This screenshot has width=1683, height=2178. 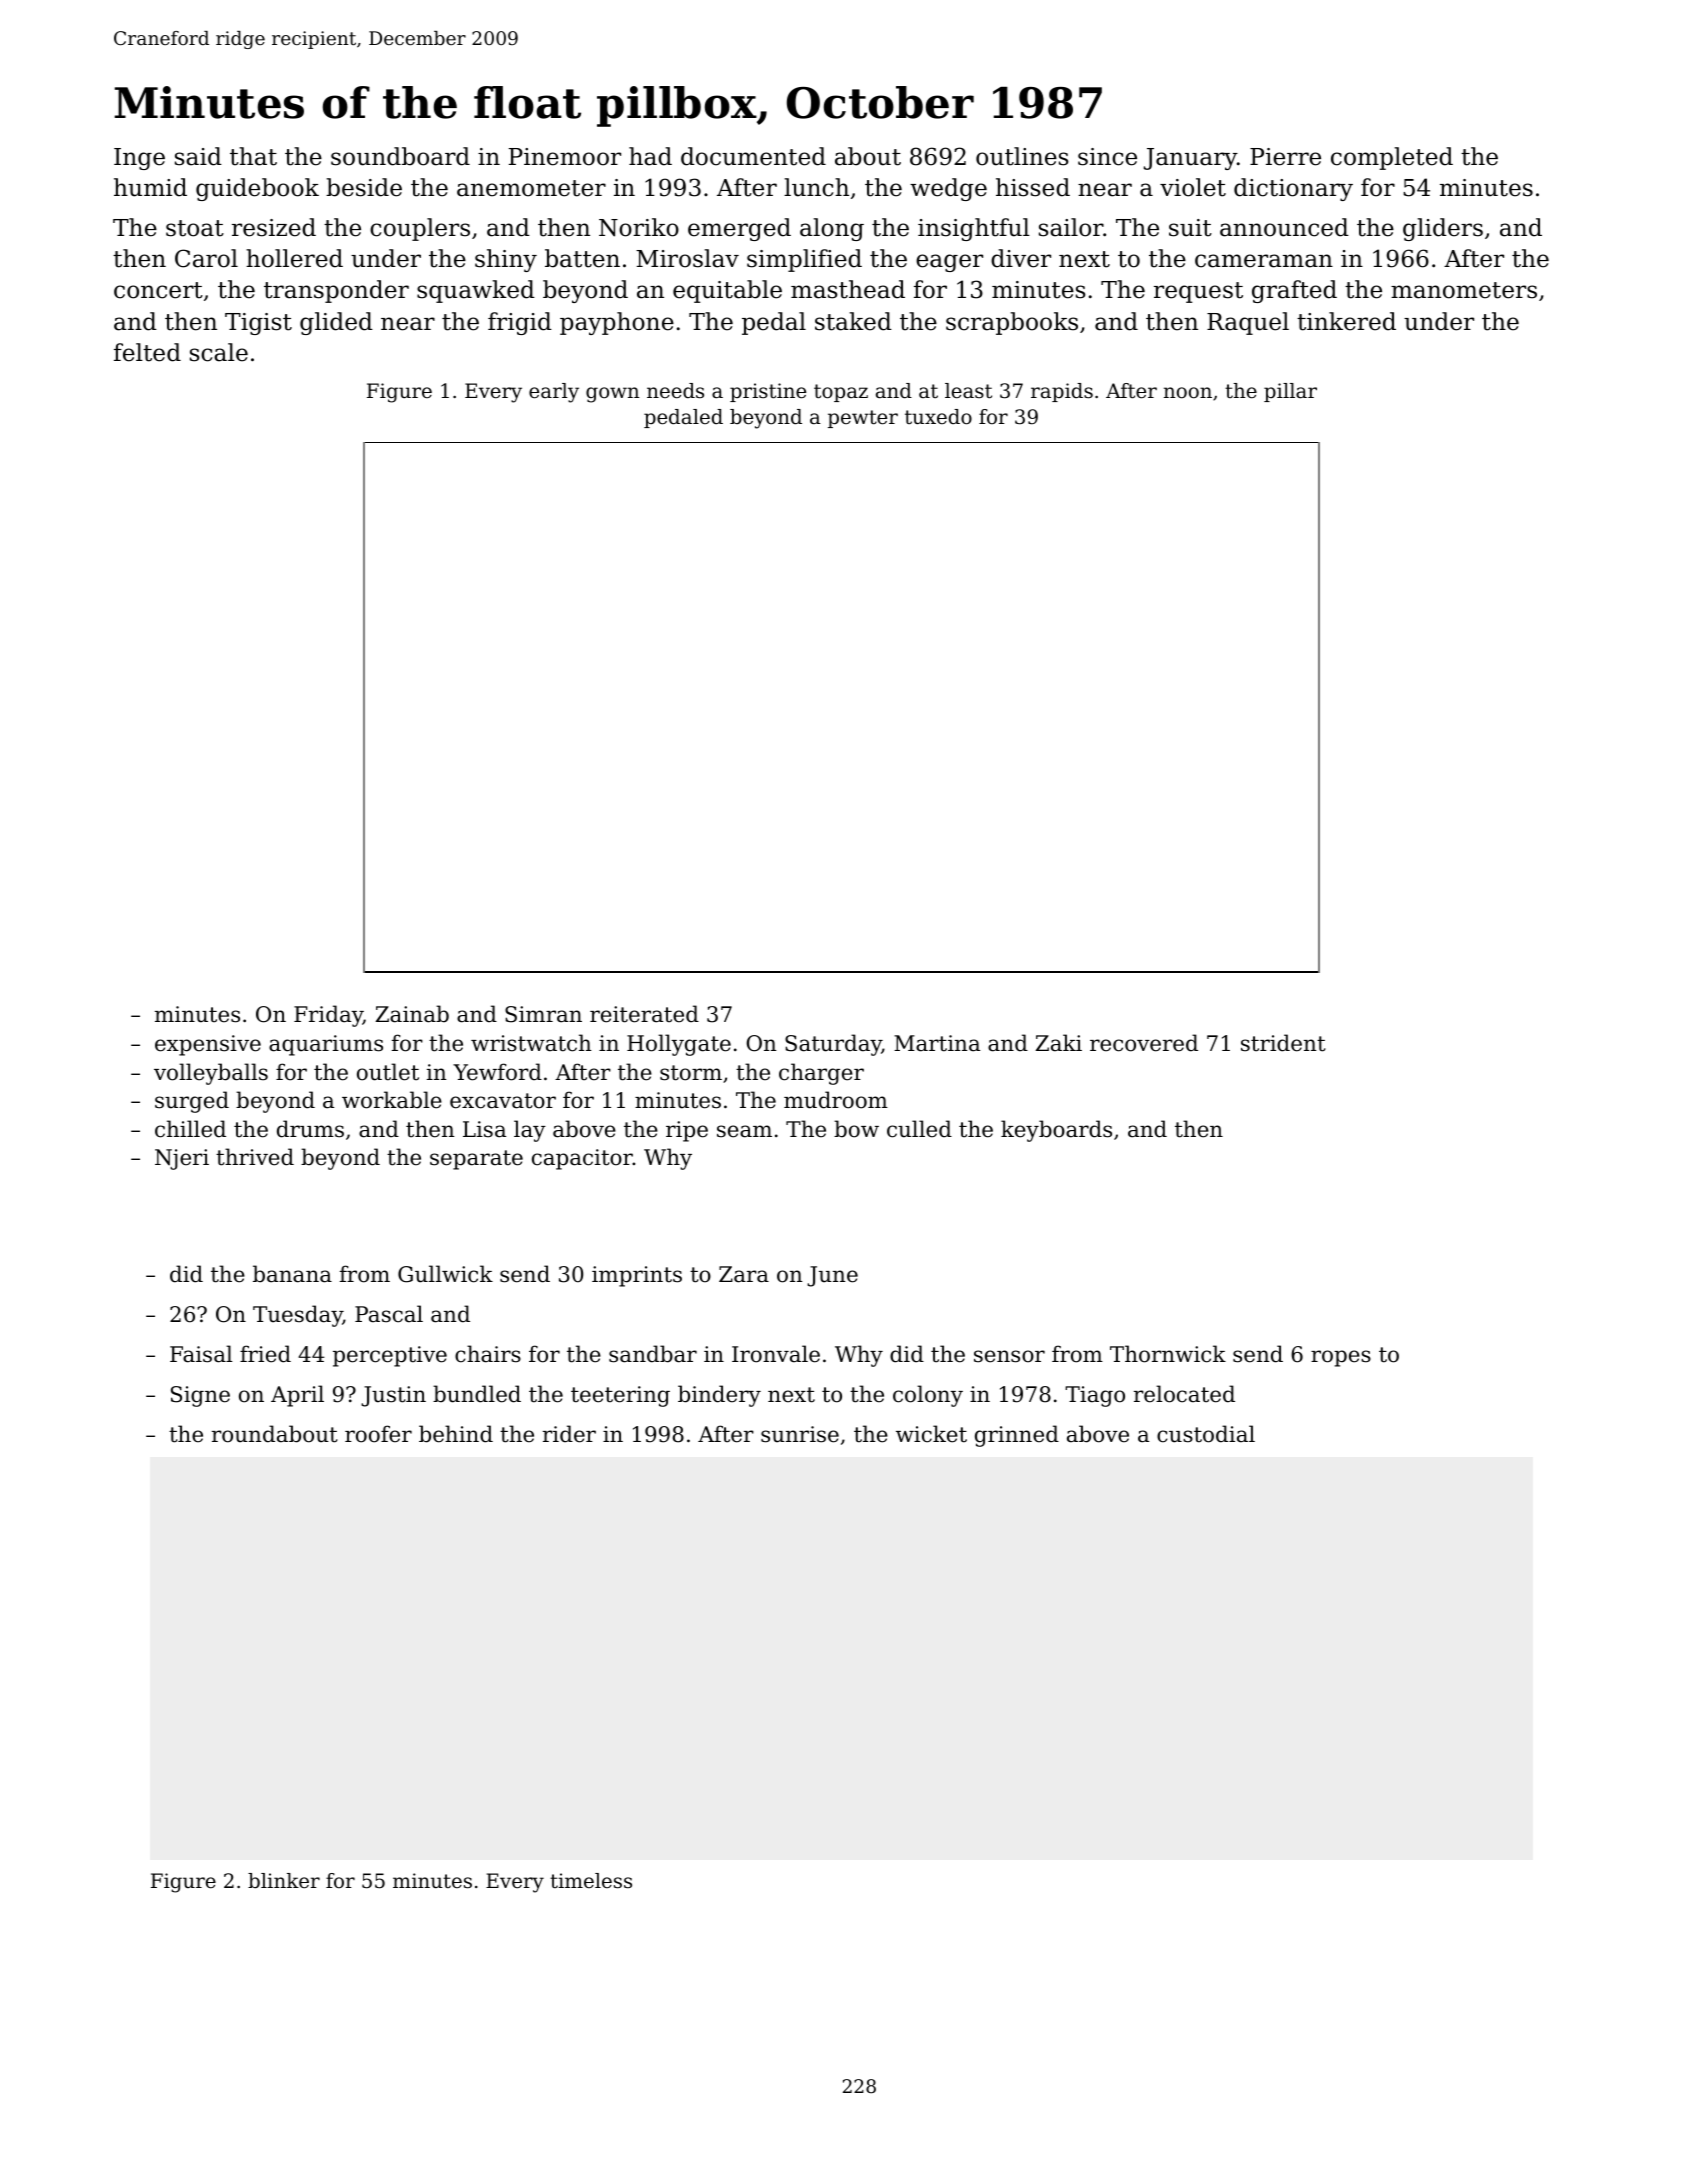 What do you see at coordinates (644, 1014) in the screenshot?
I see `reiterated` at bounding box center [644, 1014].
